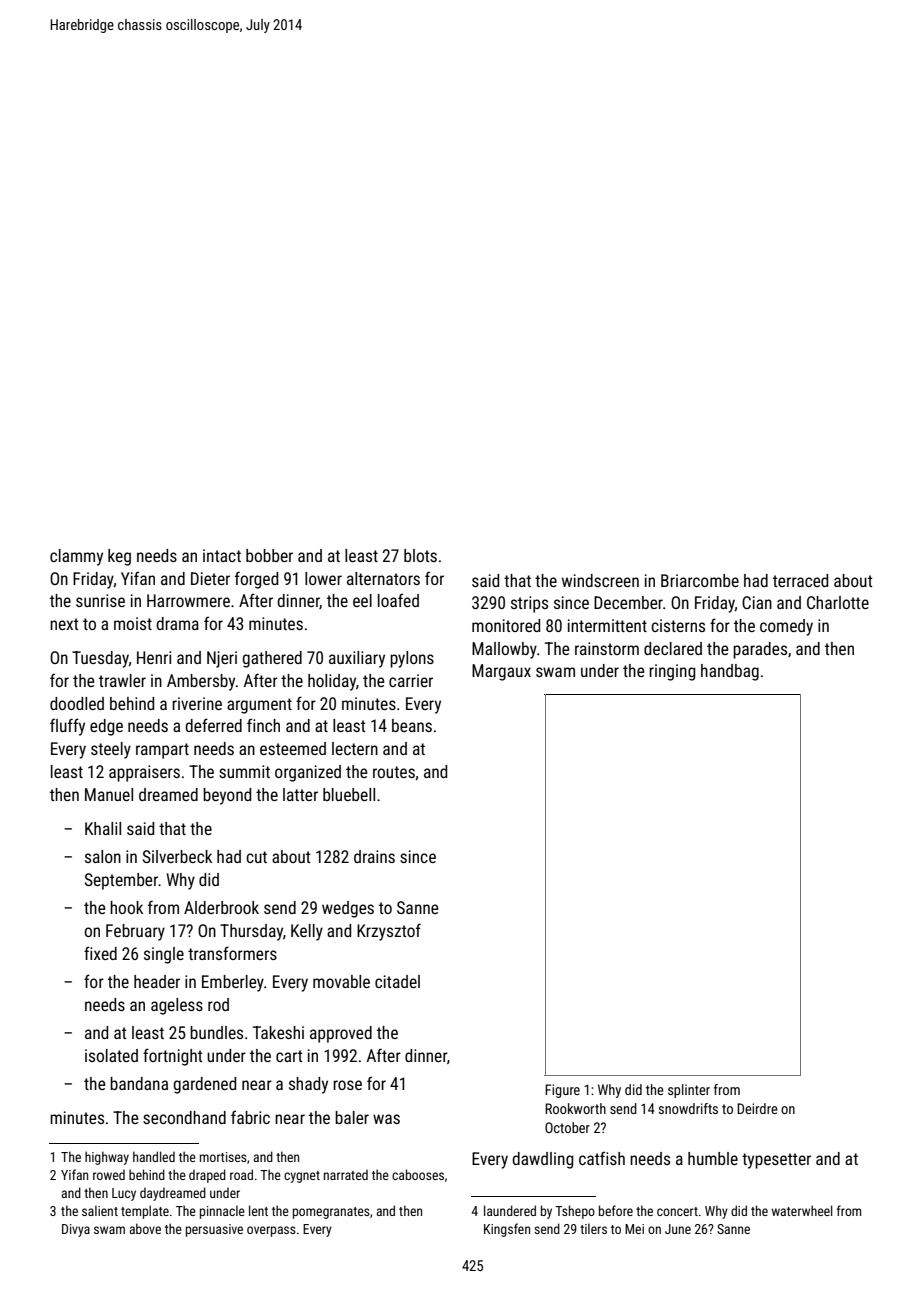 This screenshot has width=924, height=1308. Describe the element at coordinates (222, 555) in the screenshot. I see `intact` at that location.
